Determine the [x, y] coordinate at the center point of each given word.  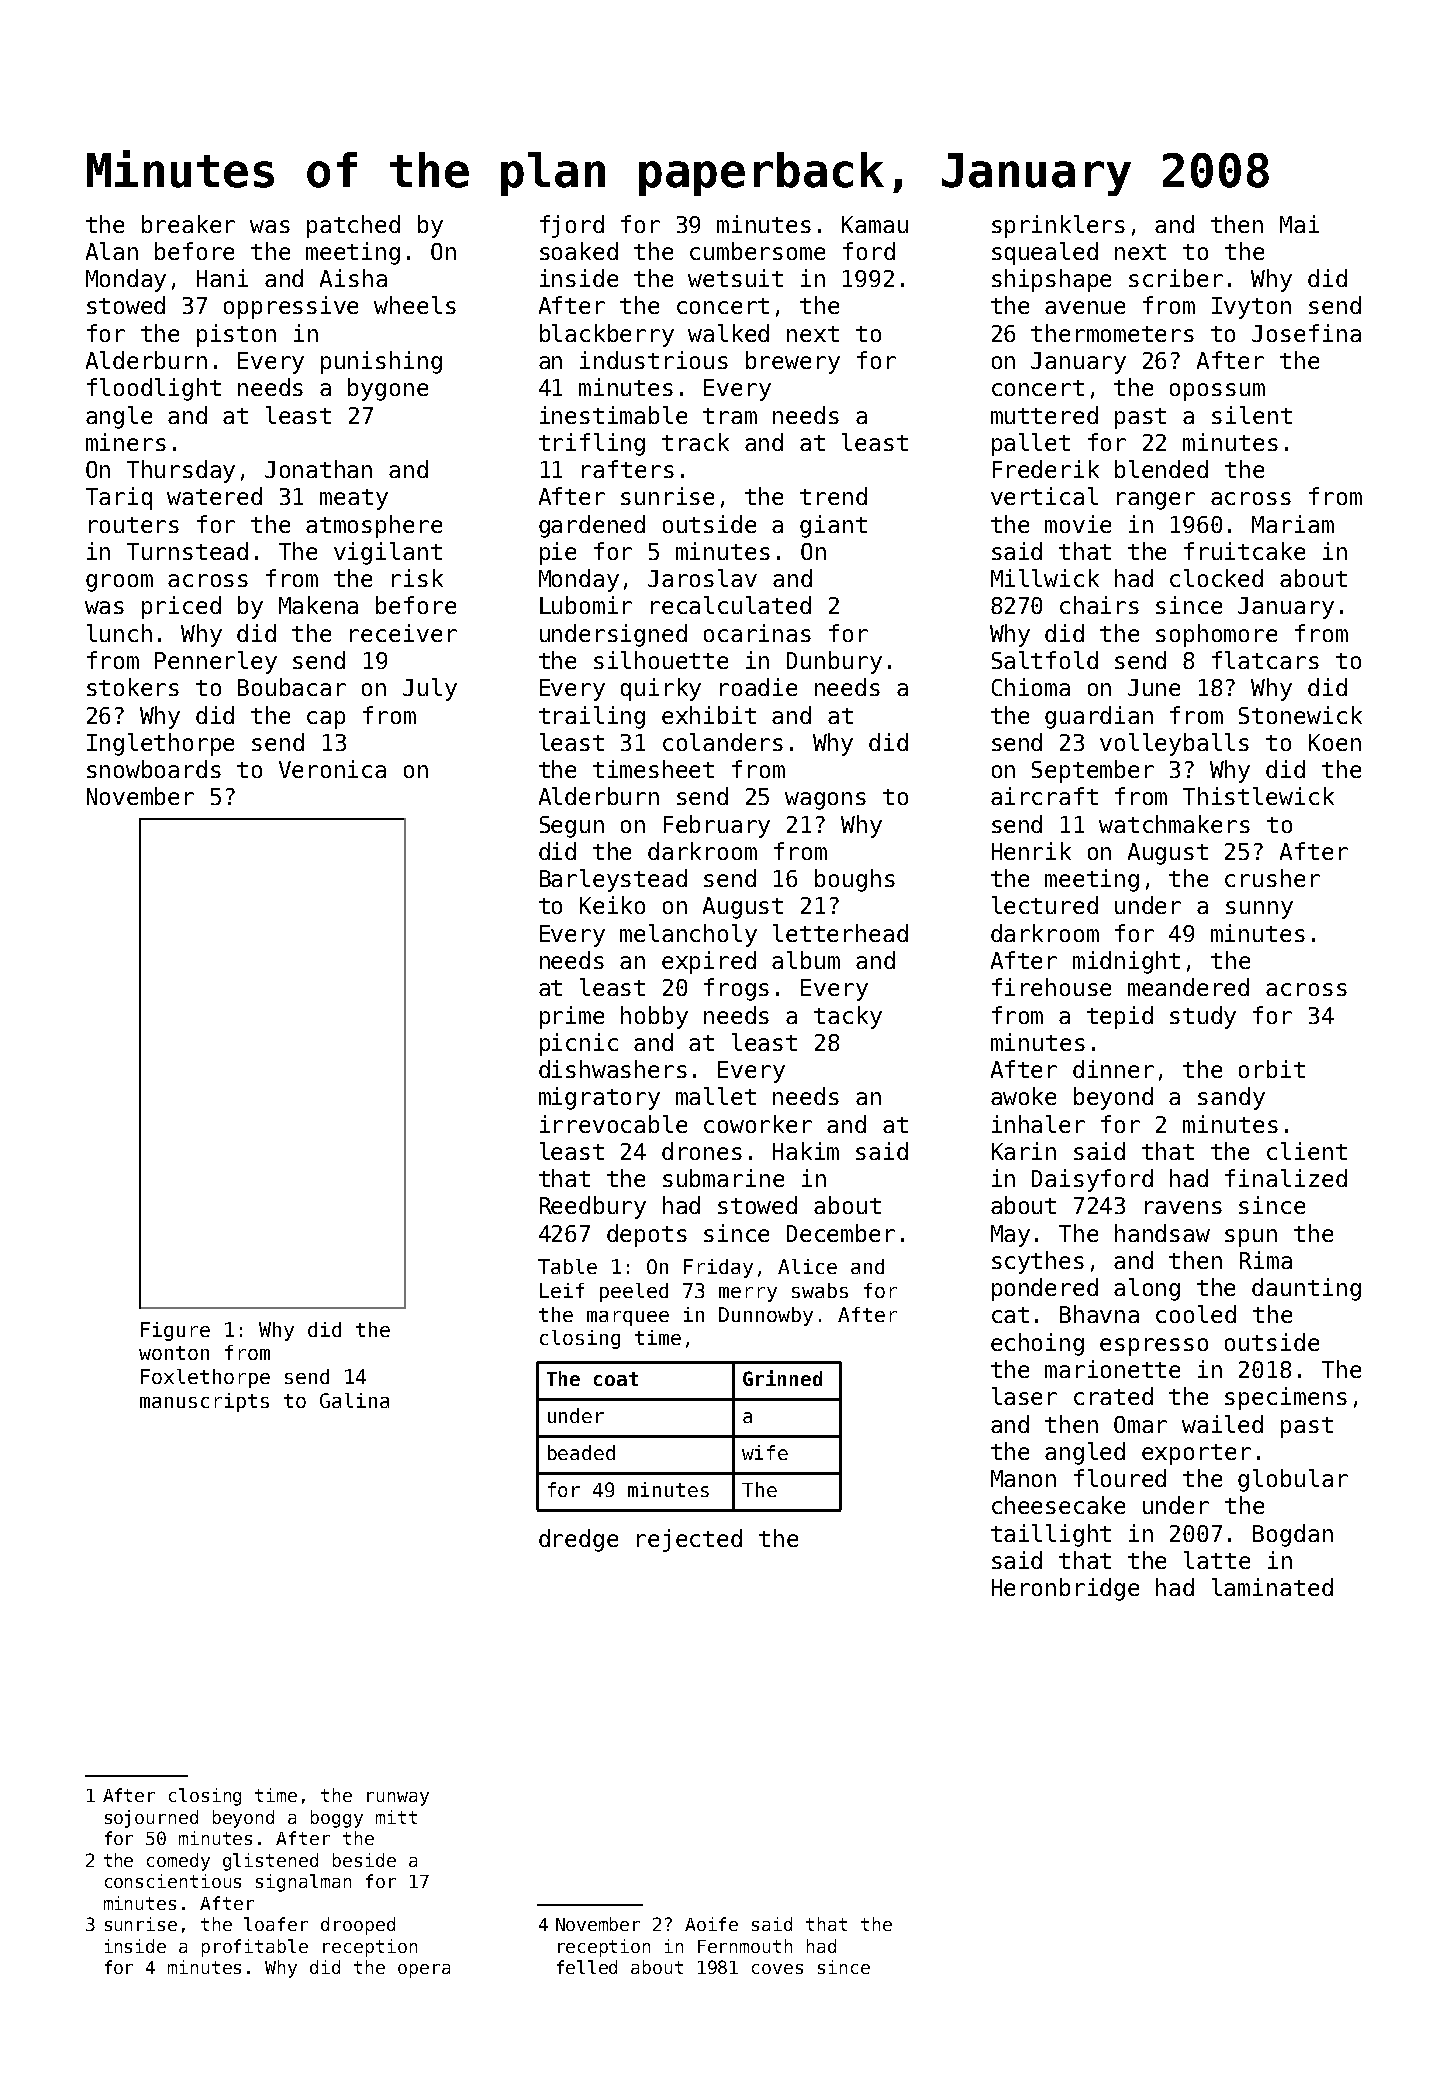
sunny [1259, 910]
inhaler [1038, 1124]
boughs [855, 880]
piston [236, 335]
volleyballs [1174, 744]
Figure [175, 1331]
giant [833, 526]
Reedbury [593, 1207]
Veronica [332, 769]
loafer [276, 1924]
